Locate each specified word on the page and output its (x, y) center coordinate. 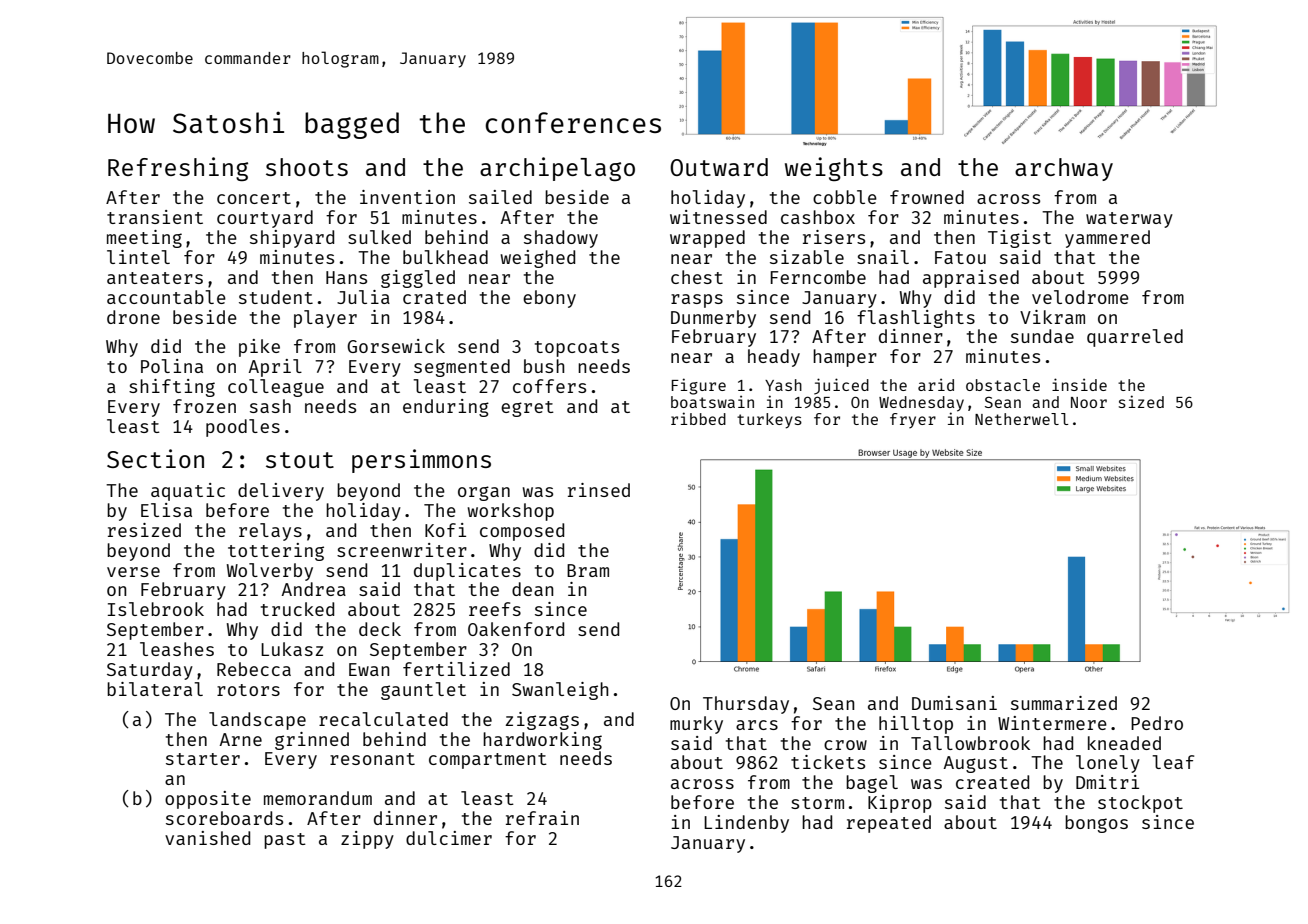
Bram (588, 570)
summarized (1064, 703)
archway (1064, 169)
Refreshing (178, 169)
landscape (257, 721)
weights (834, 169)
